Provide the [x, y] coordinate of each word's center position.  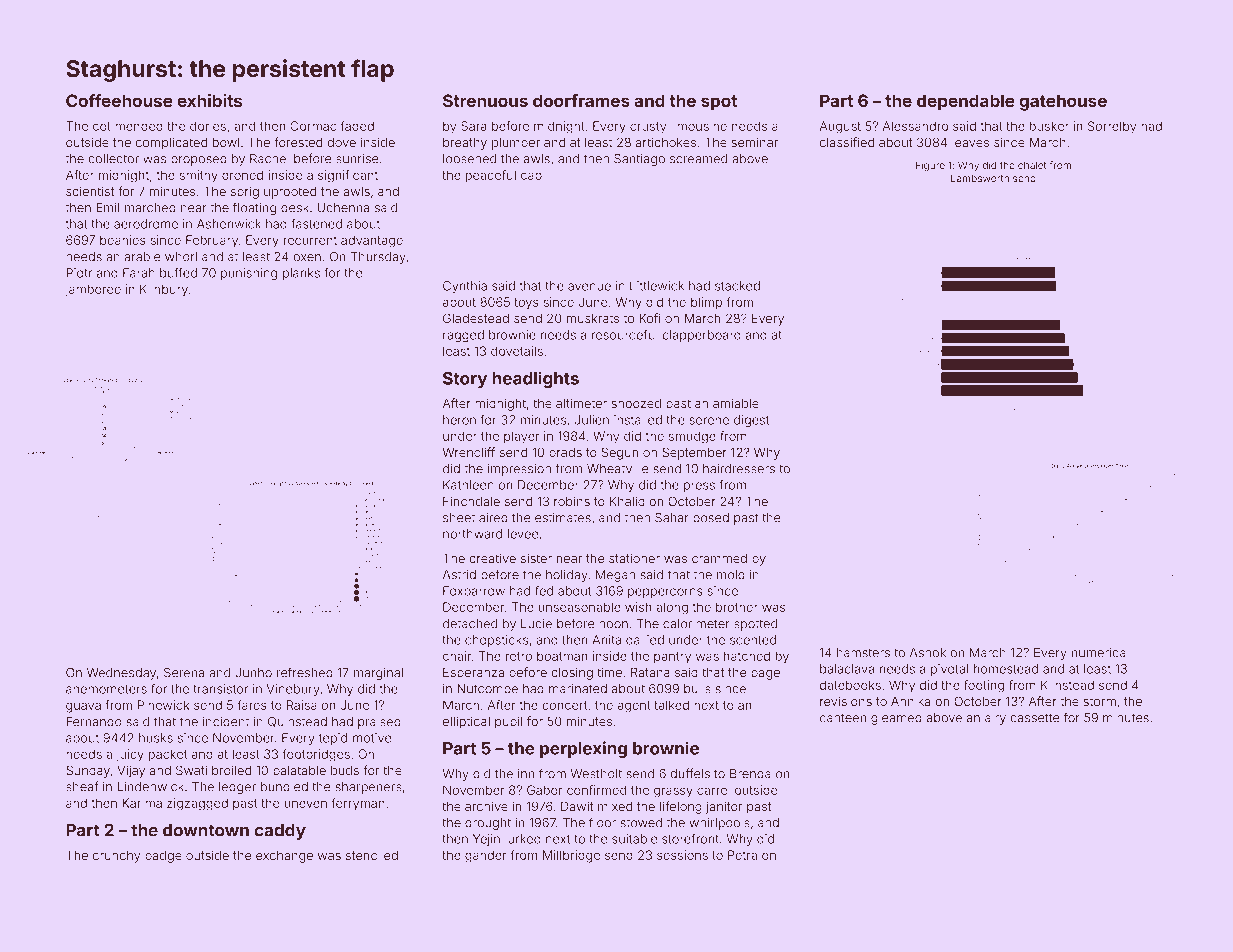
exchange [284, 857]
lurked [523, 839]
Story [465, 380]
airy [995, 719]
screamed [698, 159]
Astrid [459, 575]
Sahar [672, 518]
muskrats [593, 318]
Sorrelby [1112, 127]
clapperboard [701, 336]
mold [731, 575]
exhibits [209, 100]
